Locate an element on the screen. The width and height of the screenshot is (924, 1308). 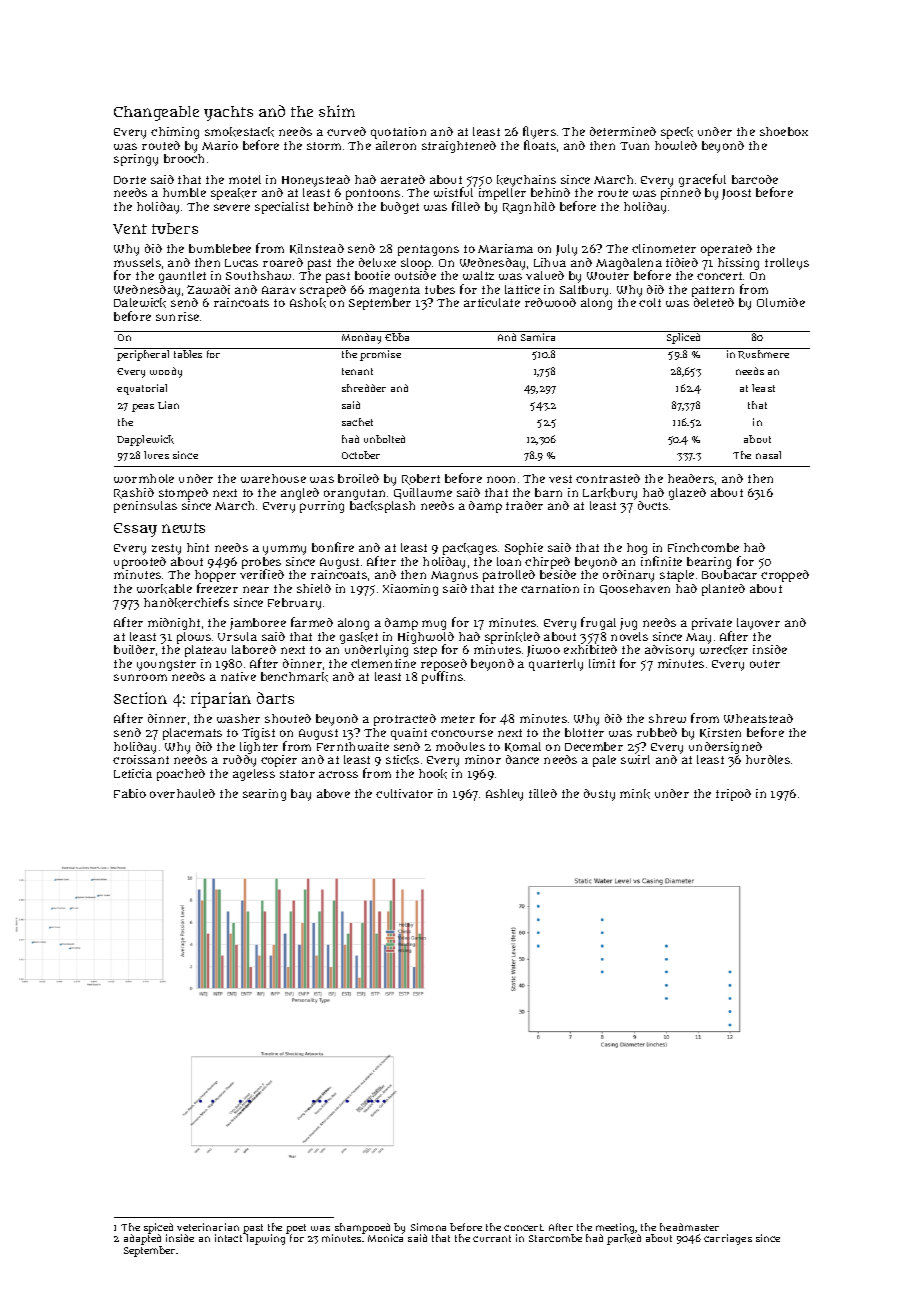
aerated is located at coordinates (403, 179).
